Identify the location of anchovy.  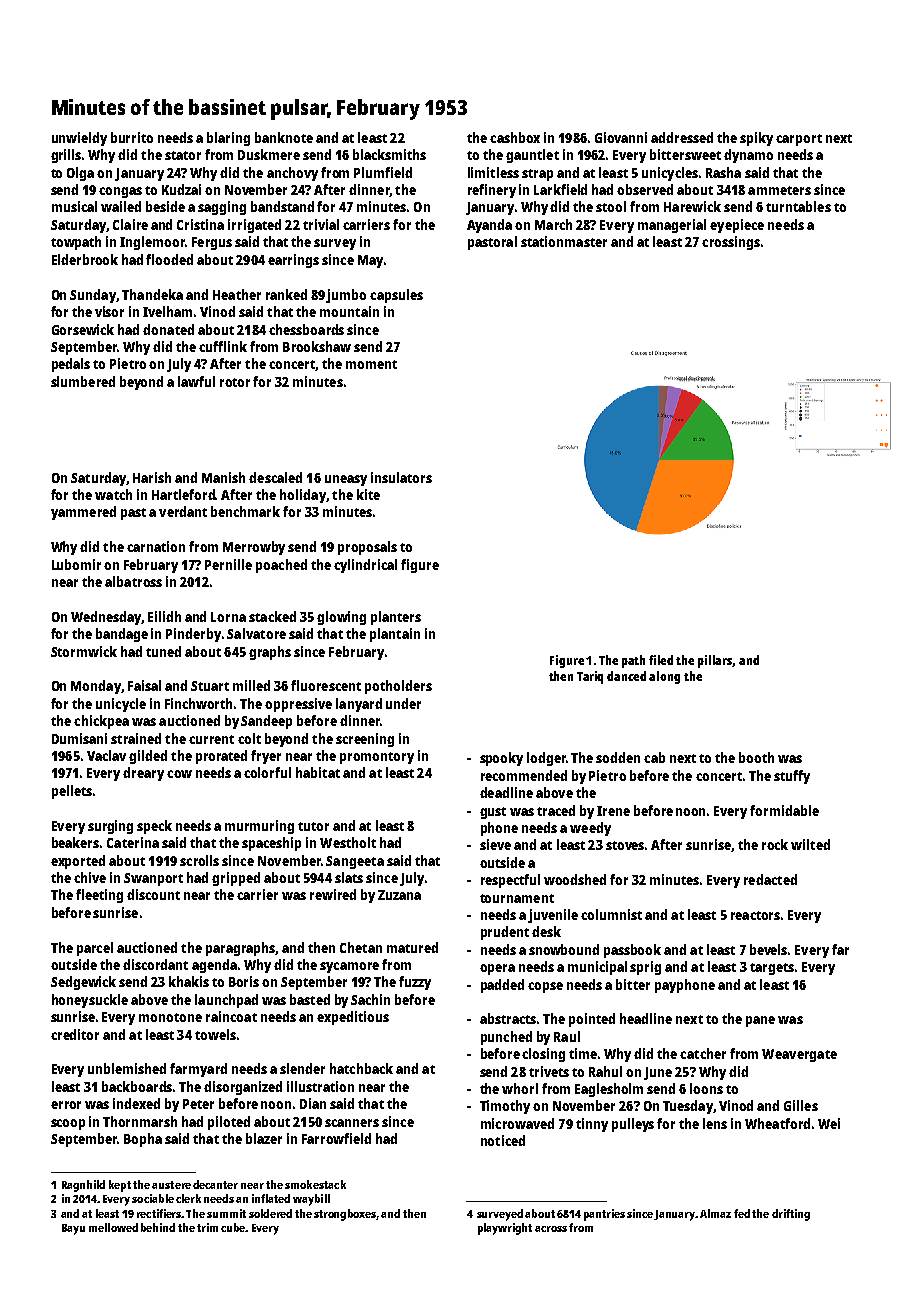
(292, 174).
